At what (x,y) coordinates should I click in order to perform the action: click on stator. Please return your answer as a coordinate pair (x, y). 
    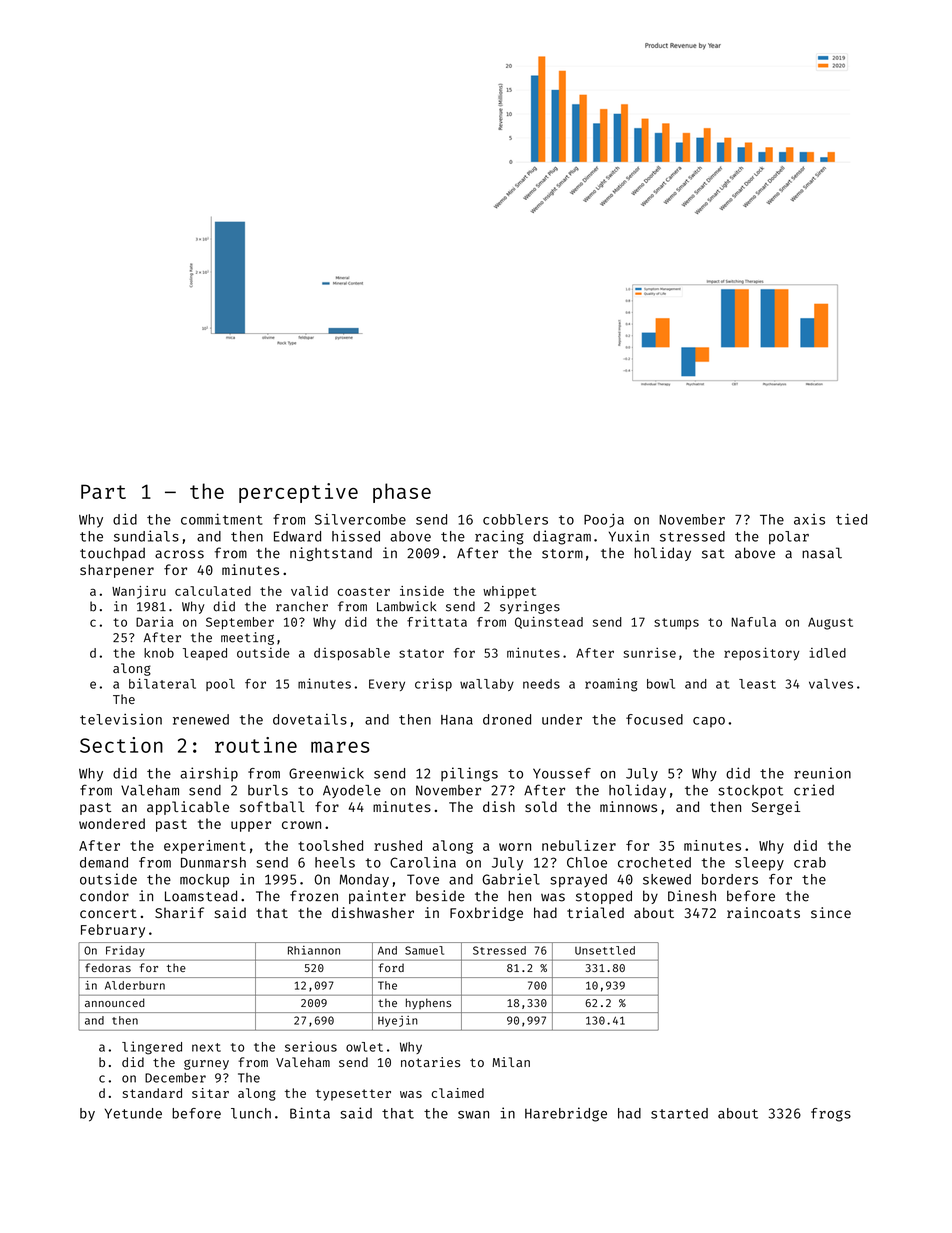
    Looking at the image, I should click on (421, 653).
